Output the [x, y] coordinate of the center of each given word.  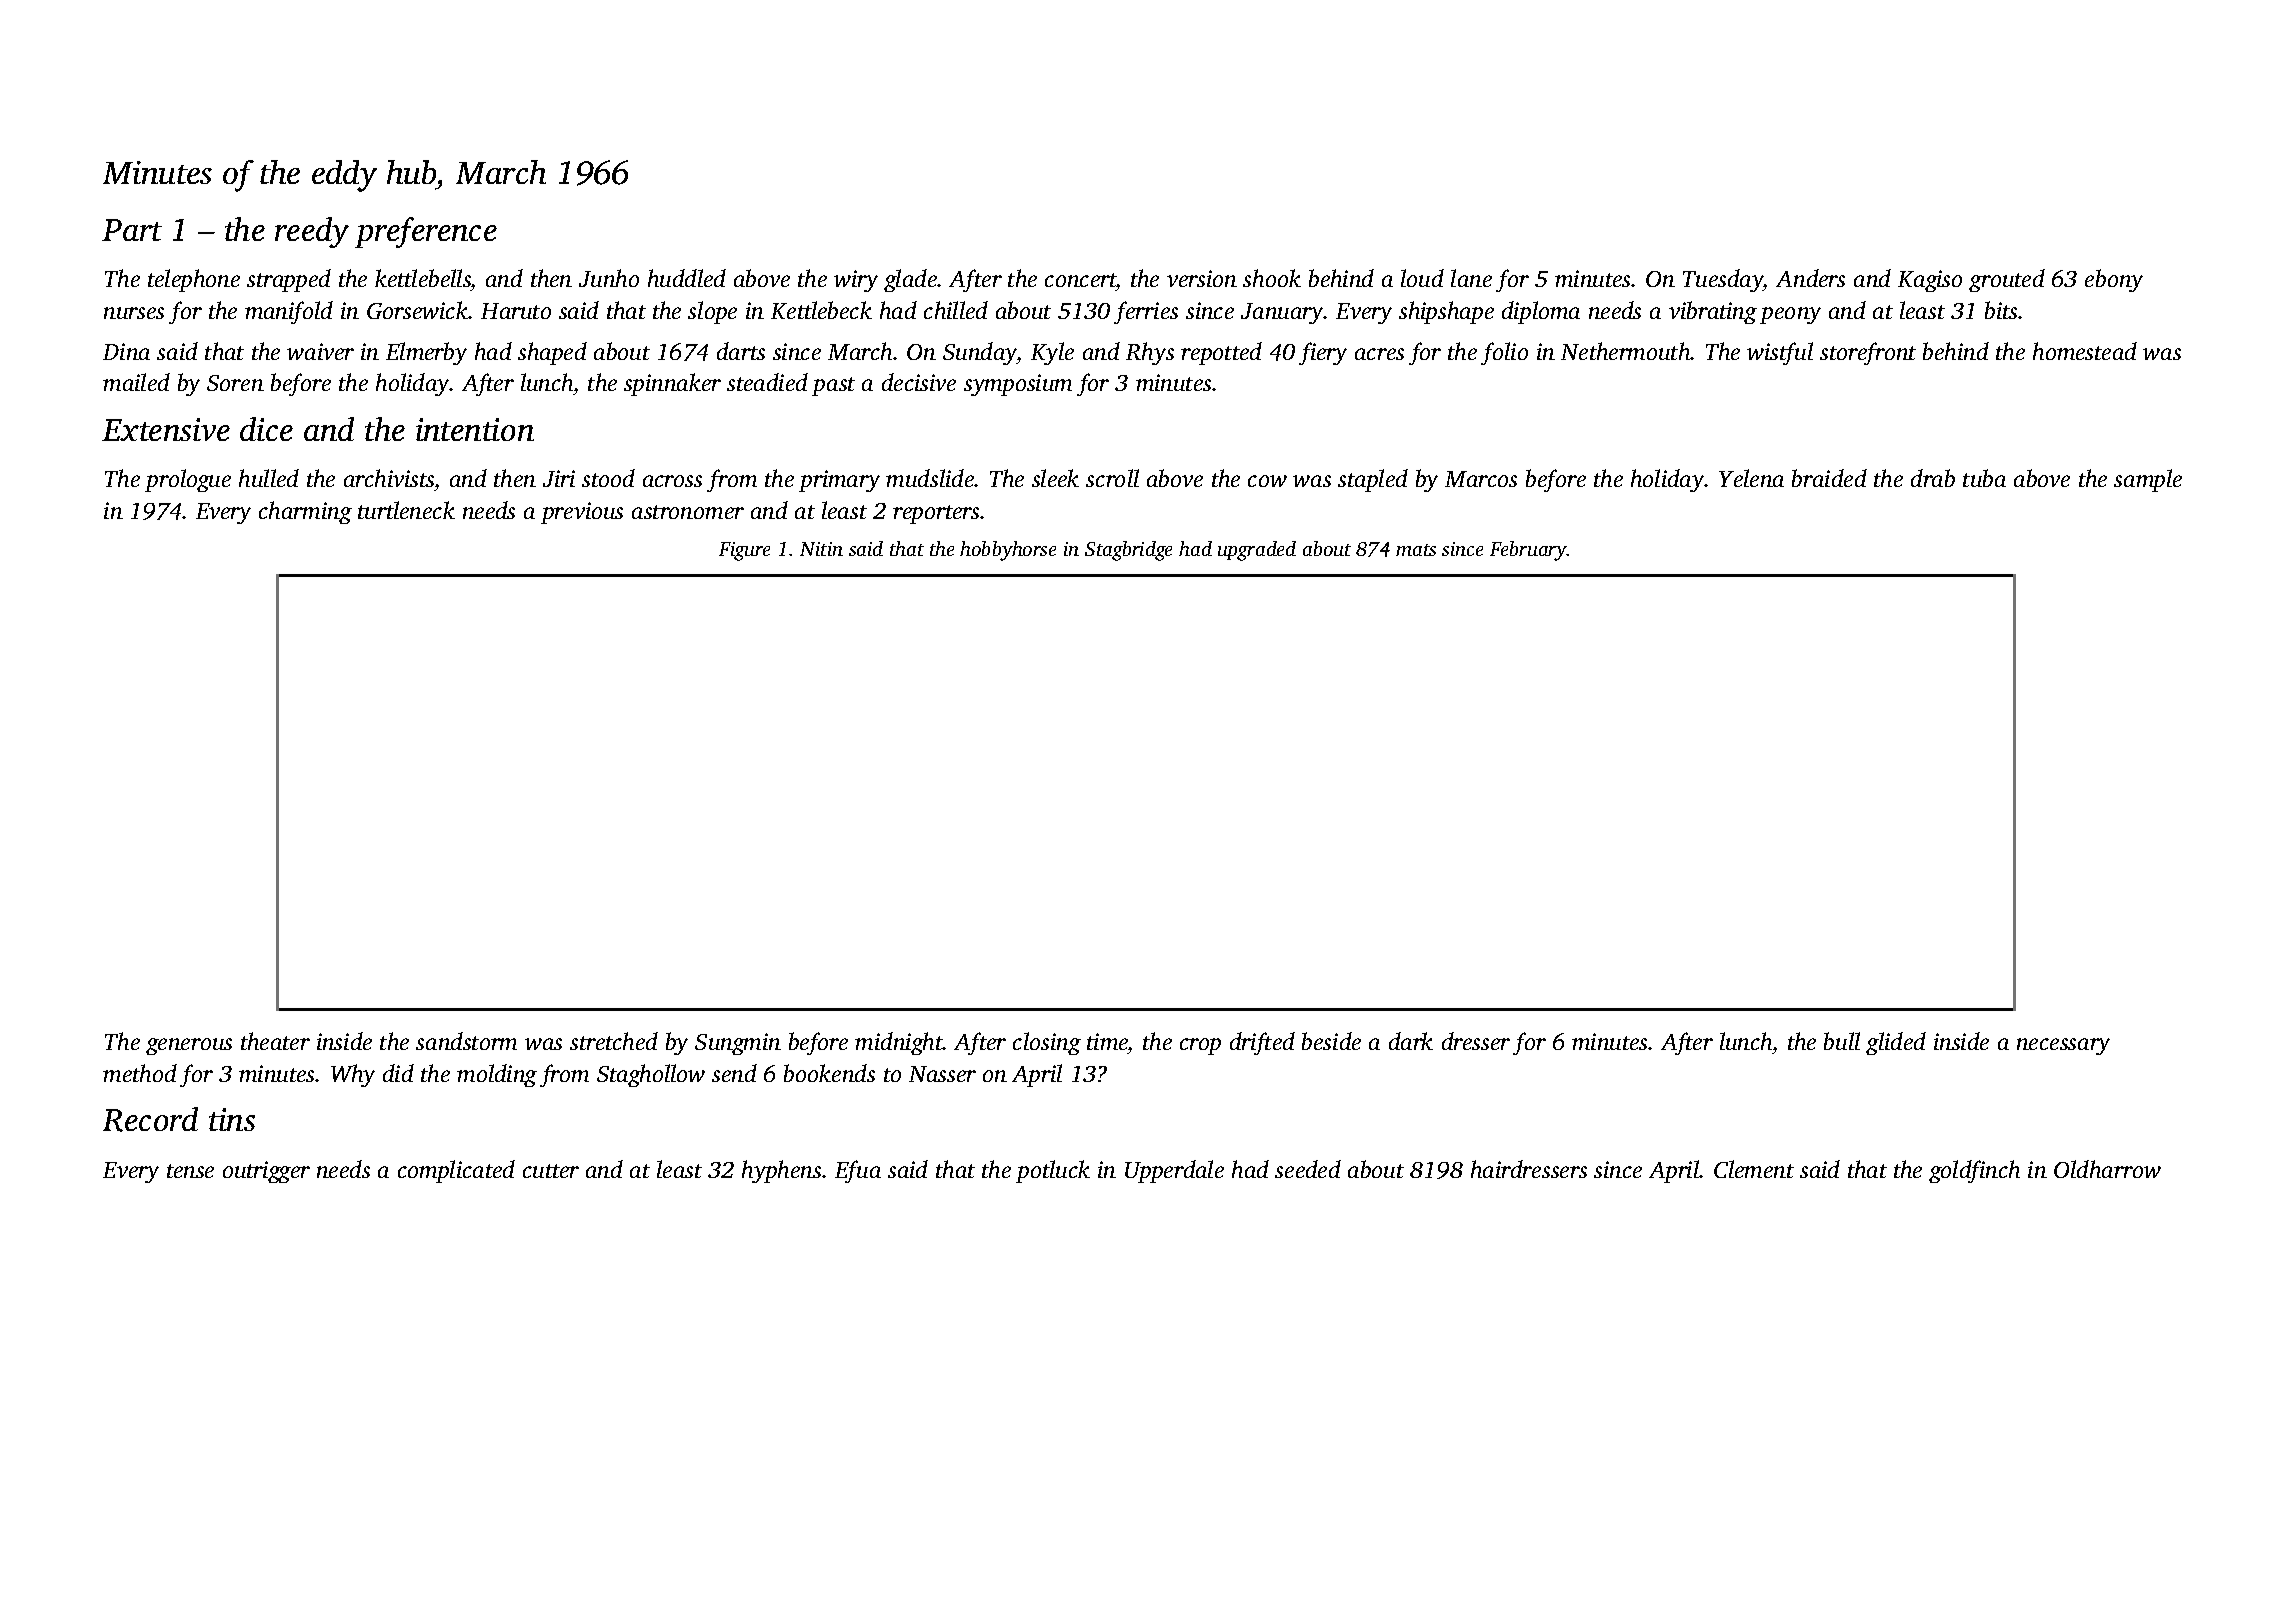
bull [1842, 1041]
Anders [1810, 278]
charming [305, 512]
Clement [1754, 1169]
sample [2148, 480]
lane [1471, 278]
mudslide [930, 478]
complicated [456, 1171]
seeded [1308, 1169]
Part [132, 230]
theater [275, 1041]
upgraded [1257, 551]
